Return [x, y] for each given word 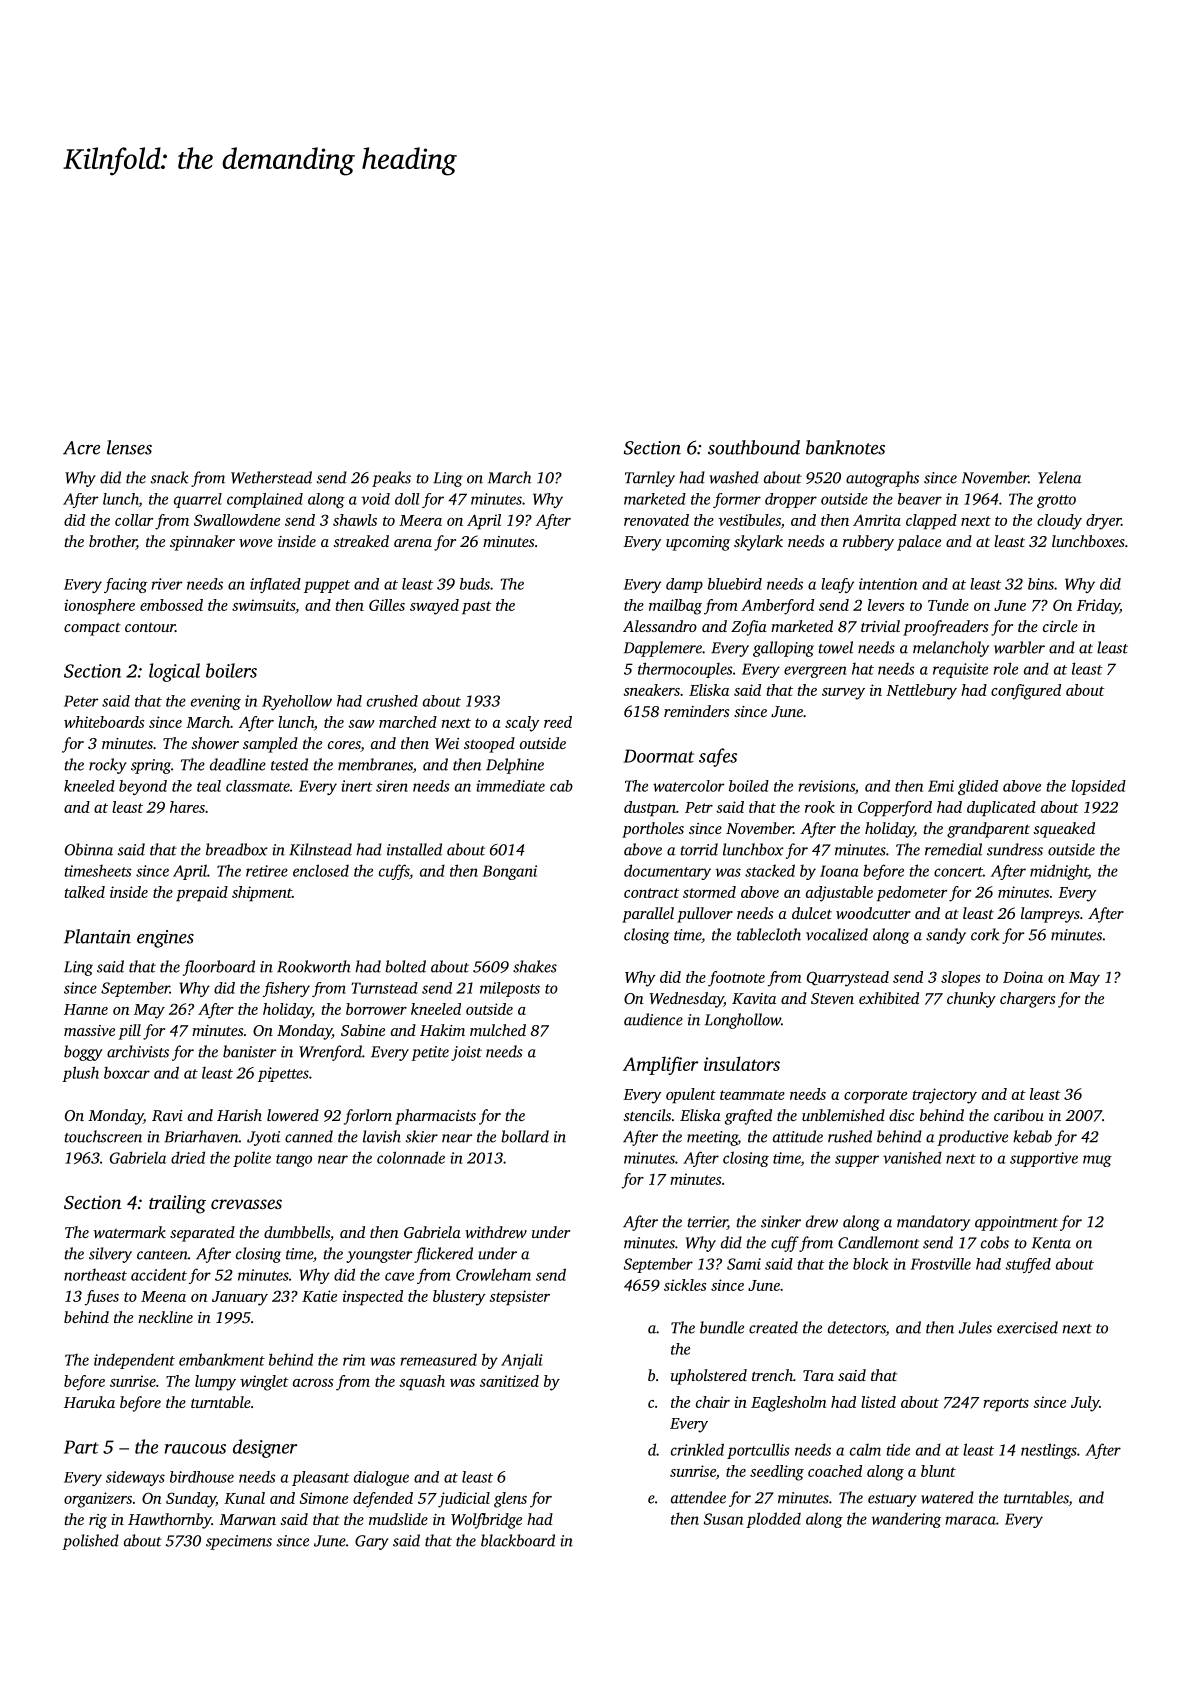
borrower [376, 1009]
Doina [1023, 977]
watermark [130, 1232]
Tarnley [650, 479]
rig [98, 1521]
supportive [1044, 1159]
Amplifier [661, 1065]
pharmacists [435, 1117]
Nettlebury [921, 692]
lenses [129, 447]
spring [151, 766]
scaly [522, 724]
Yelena [1059, 477]
